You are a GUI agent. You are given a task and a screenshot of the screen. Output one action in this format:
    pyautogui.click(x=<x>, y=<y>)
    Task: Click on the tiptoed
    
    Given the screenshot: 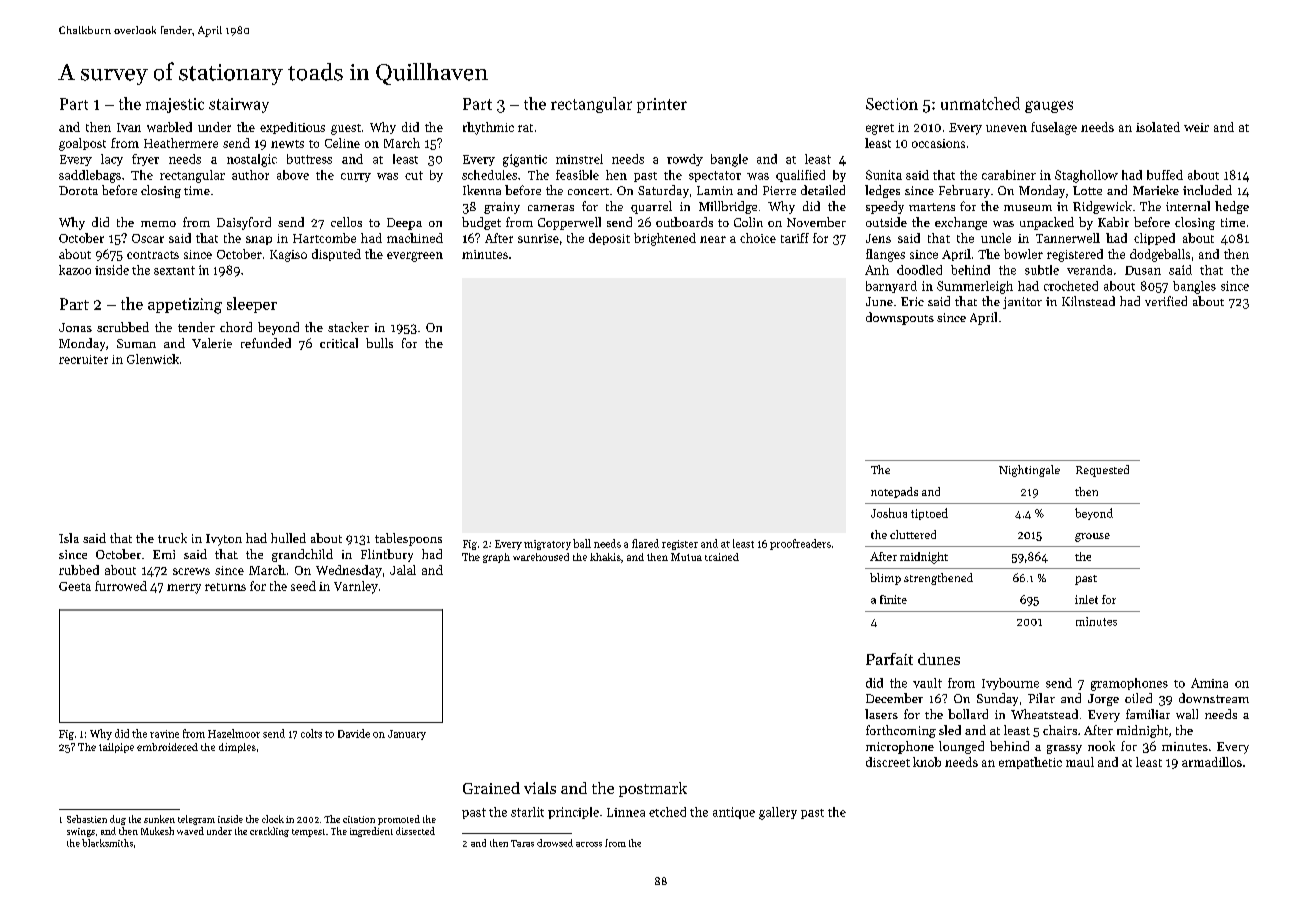 What is the action you would take?
    pyautogui.click(x=929, y=514)
